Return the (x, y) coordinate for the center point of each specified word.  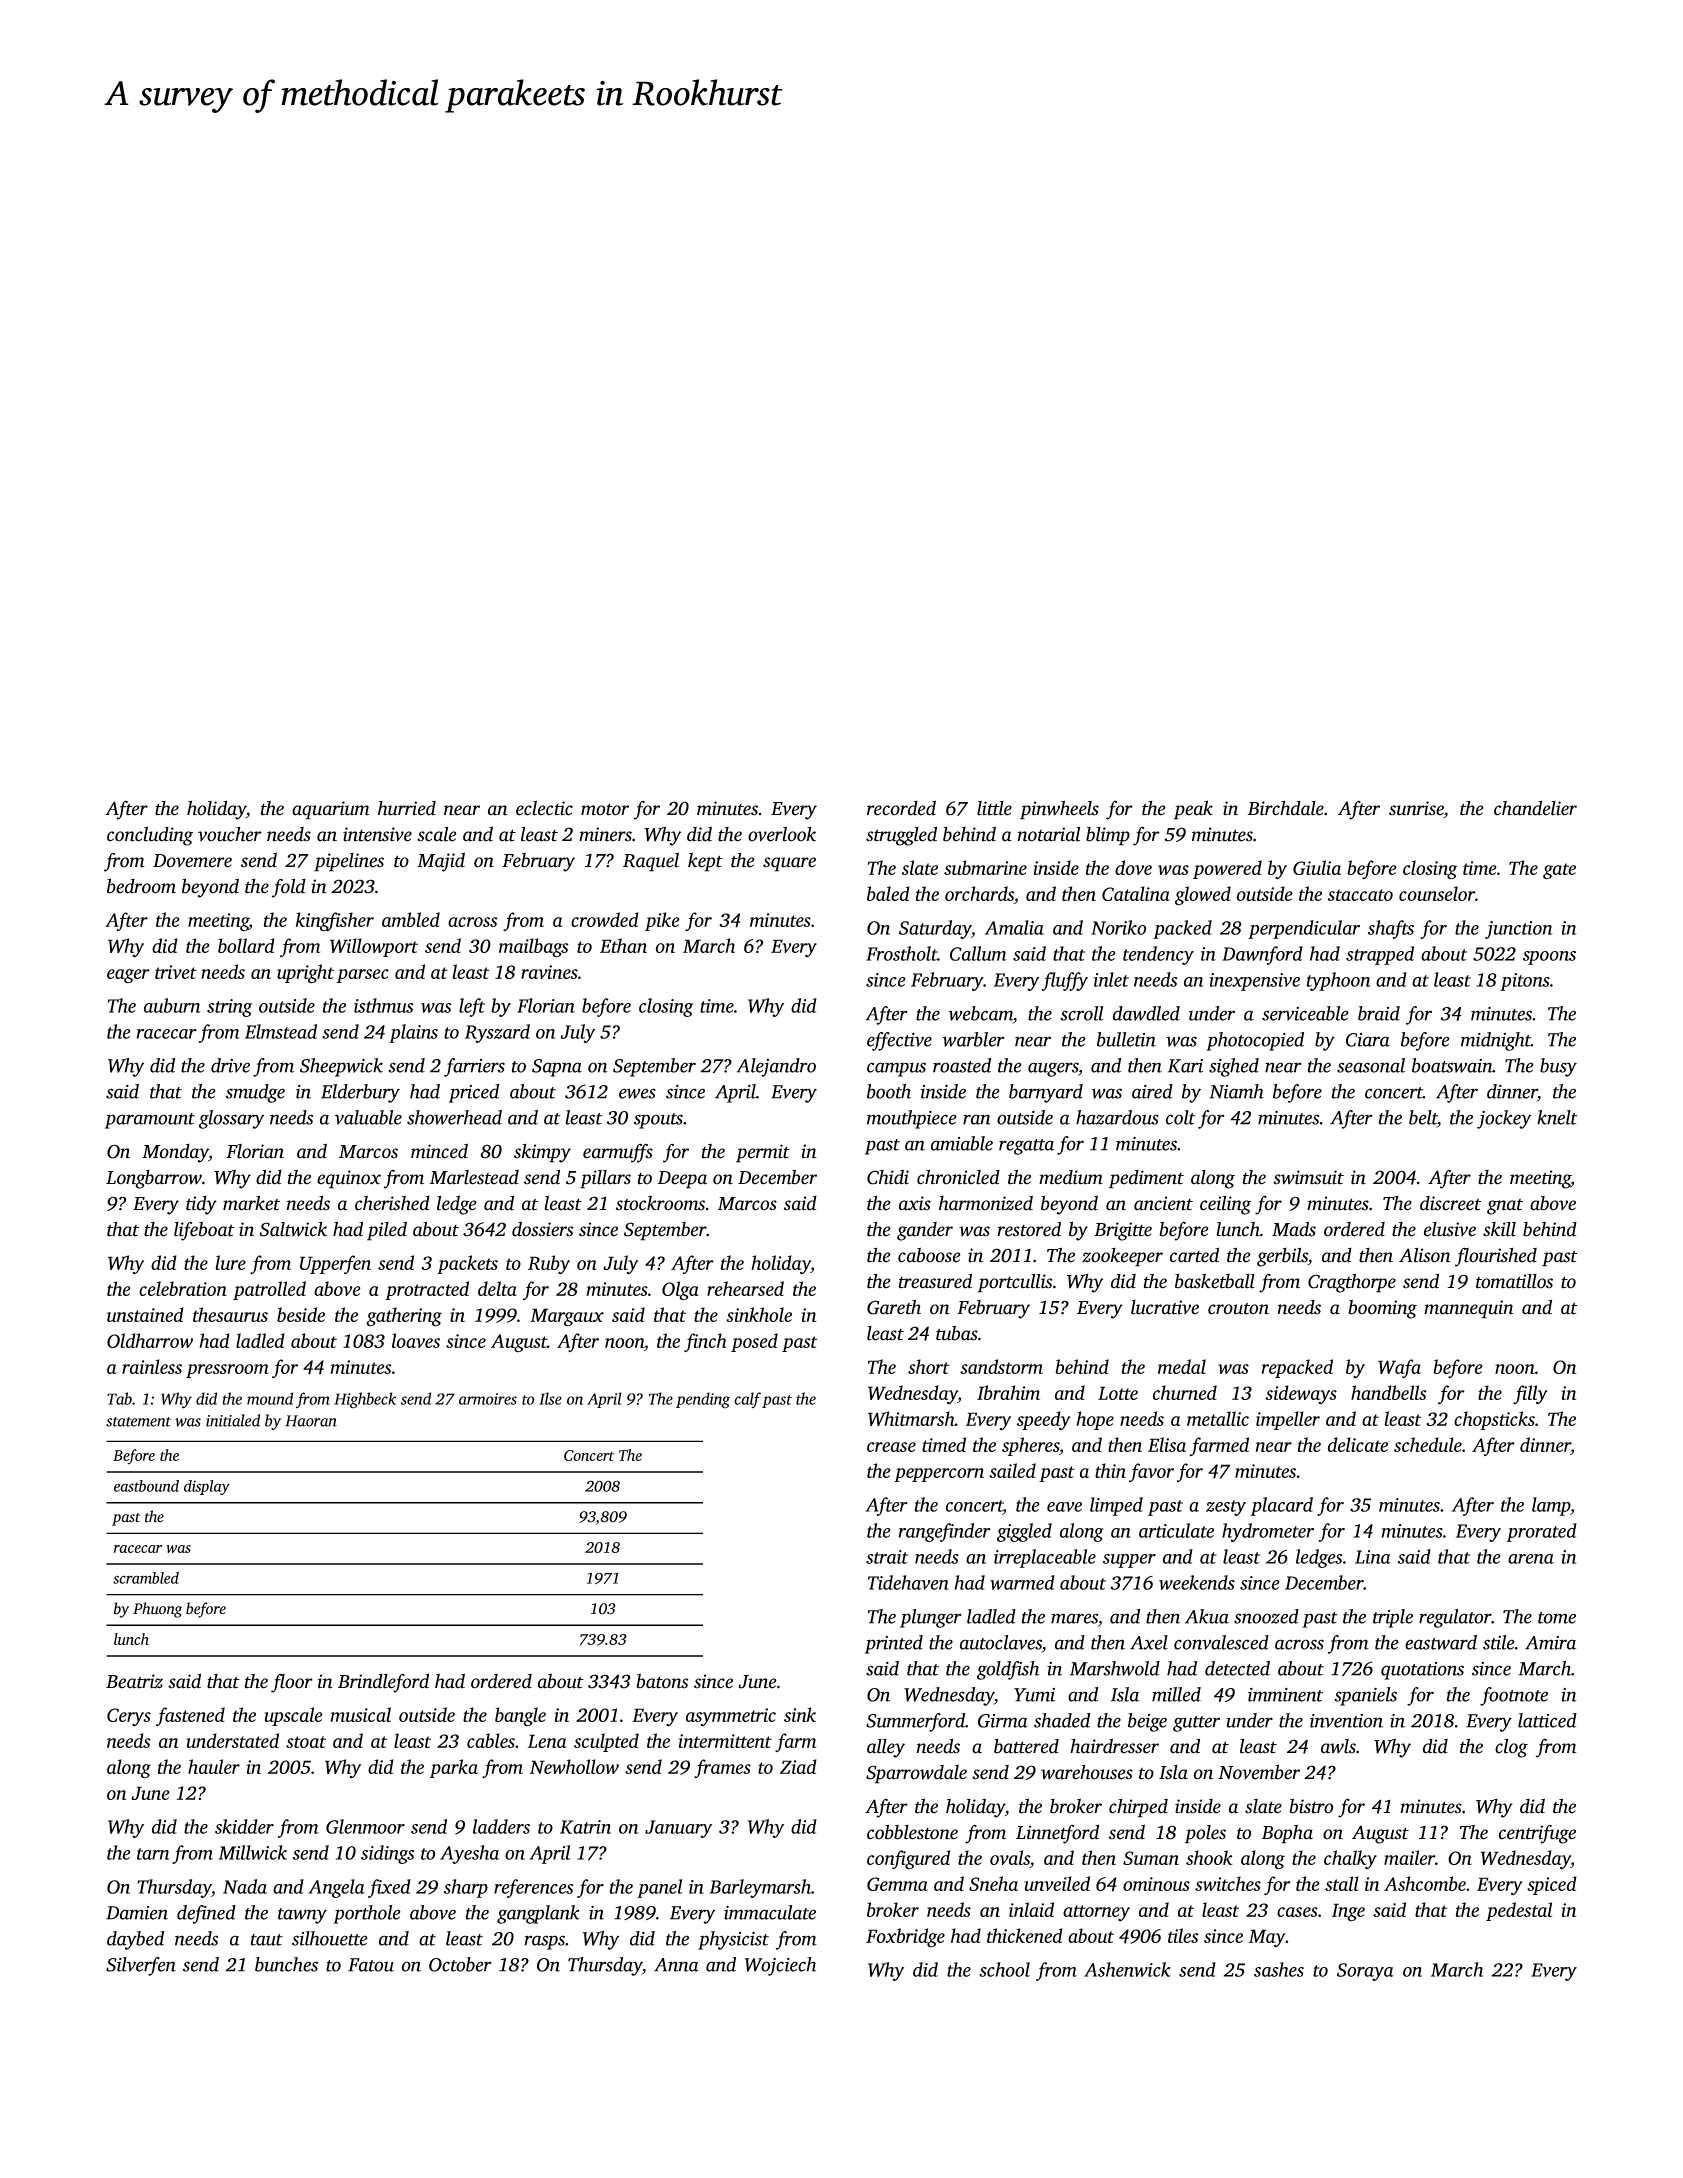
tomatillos (1514, 1281)
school (1004, 1969)
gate (1559, 871)
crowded (605, 919)
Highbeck (365, 1400)
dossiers (542, 1229)
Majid (441, 862)
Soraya (1365, 1972)
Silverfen (141, 1966)
